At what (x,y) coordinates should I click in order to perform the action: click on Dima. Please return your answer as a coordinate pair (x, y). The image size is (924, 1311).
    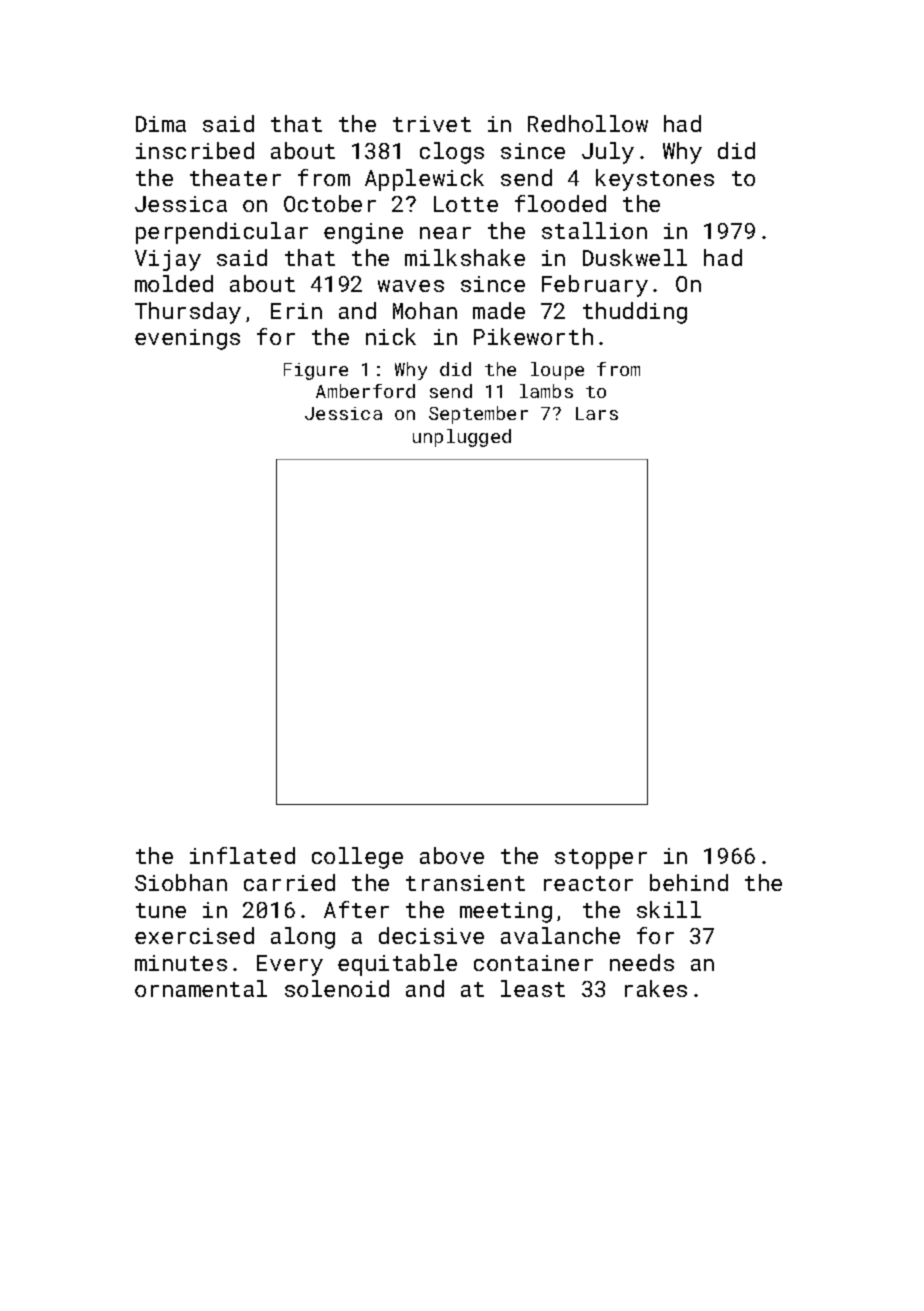
    Looking at the image, I should click on (161, 124).
